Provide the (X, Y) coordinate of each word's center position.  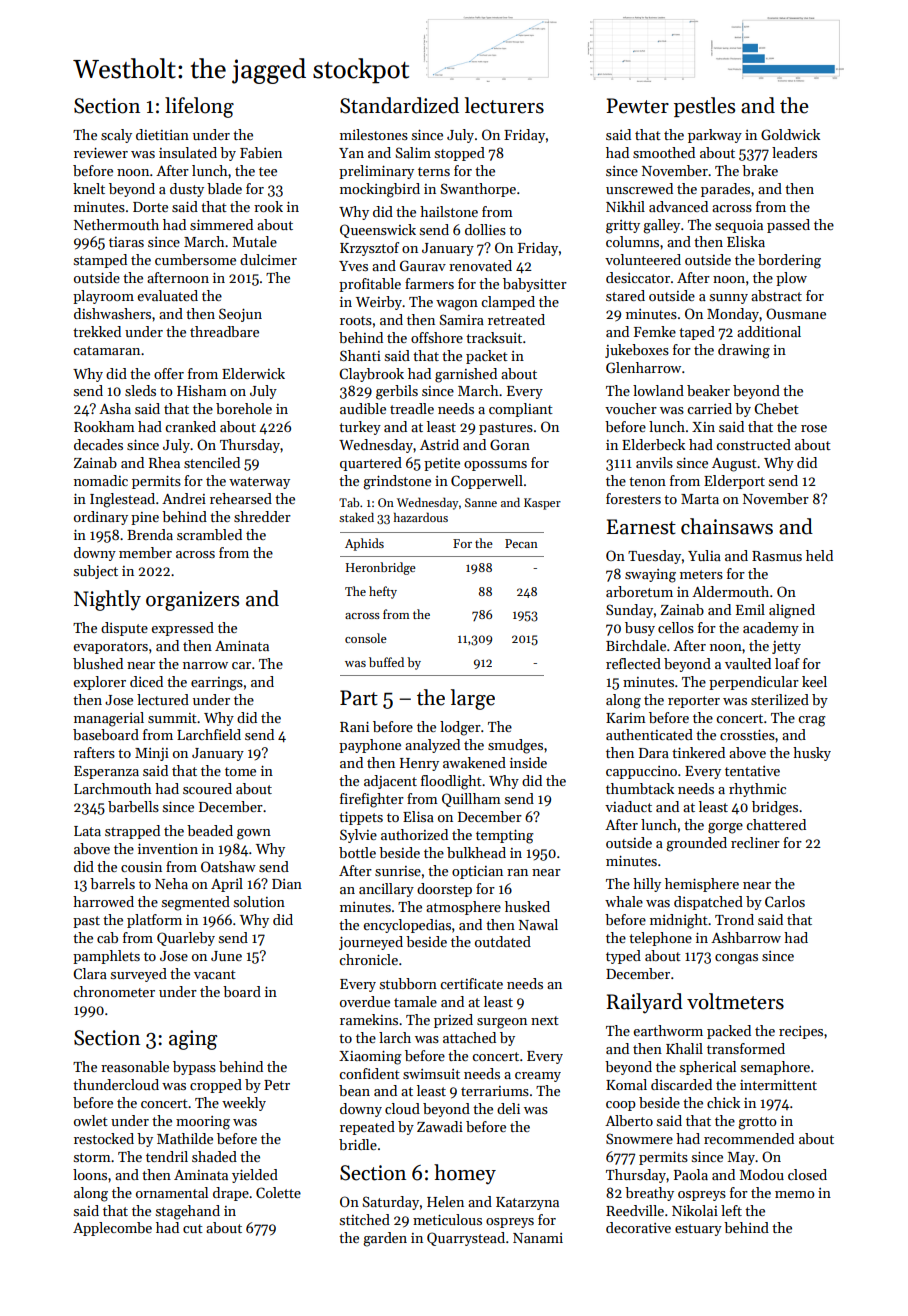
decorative (638, 1227)
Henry (419, 764)
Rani (354, 727)
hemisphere (702, 885)
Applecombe (112, 1229)
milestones (374, 134)
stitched (365, 1219)
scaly (116, 136)
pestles (704, 107)
